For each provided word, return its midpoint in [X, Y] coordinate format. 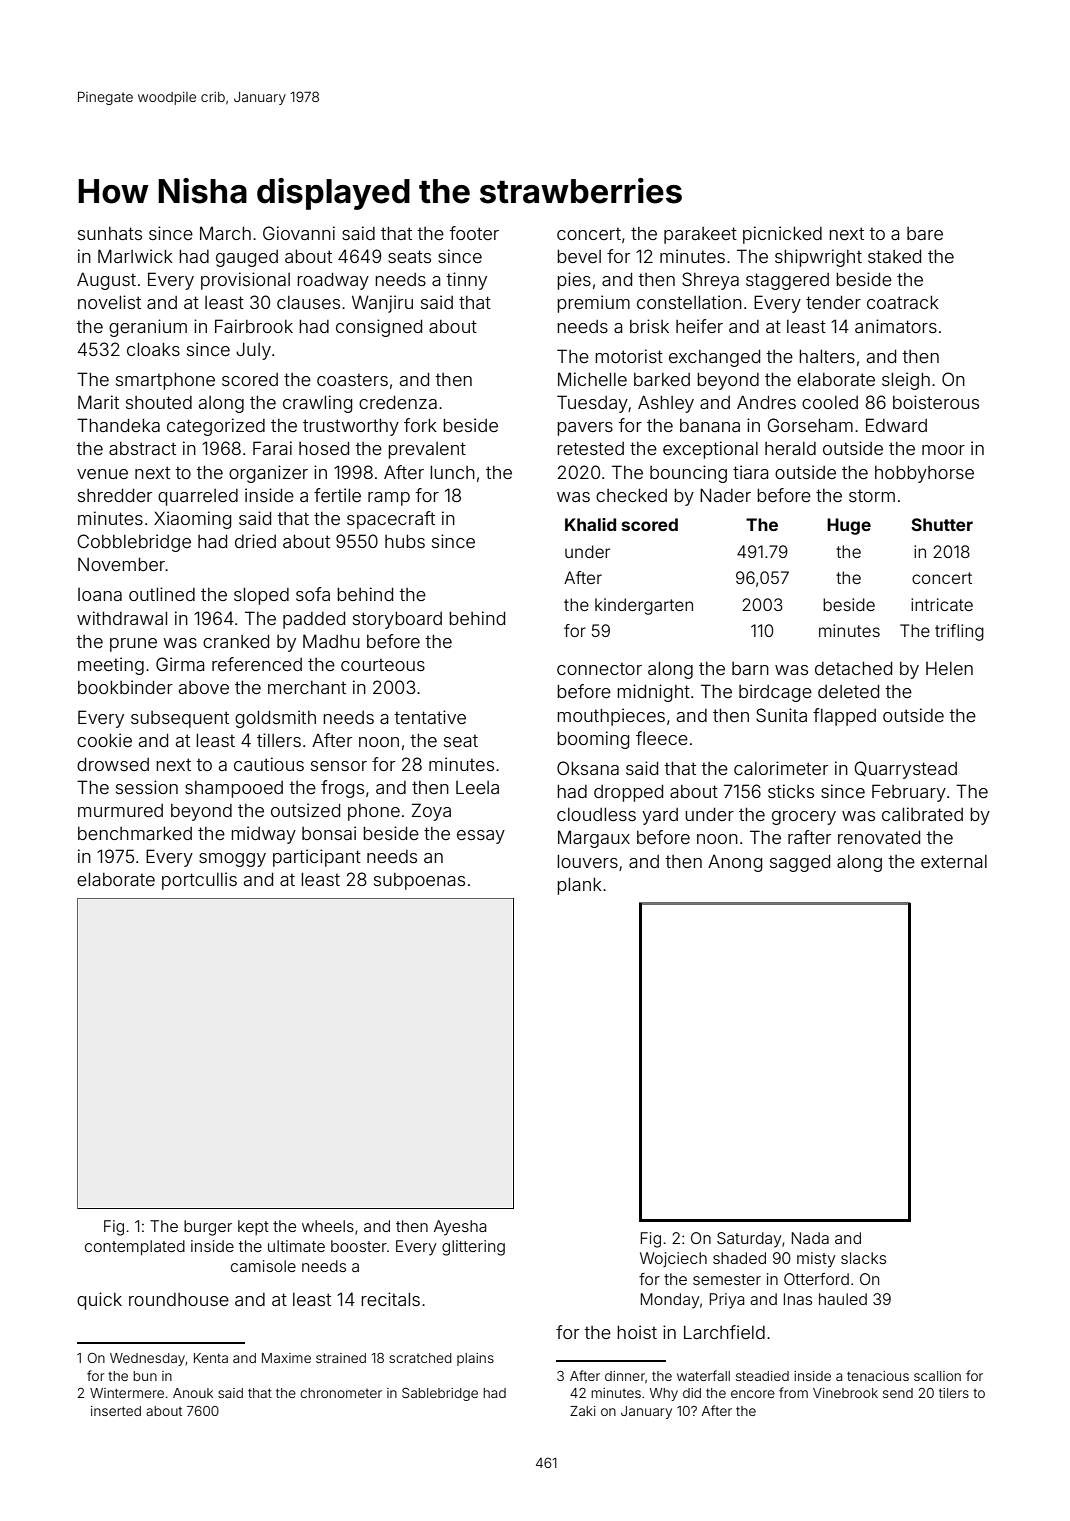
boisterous [936, 402]
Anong [735, 863]
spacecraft [391, 520]
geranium [148, 328]
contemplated [135, 1247]
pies [574, 281]
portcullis [199, 881]
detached [853, 668]
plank [579, 886]
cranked [236, 641]
